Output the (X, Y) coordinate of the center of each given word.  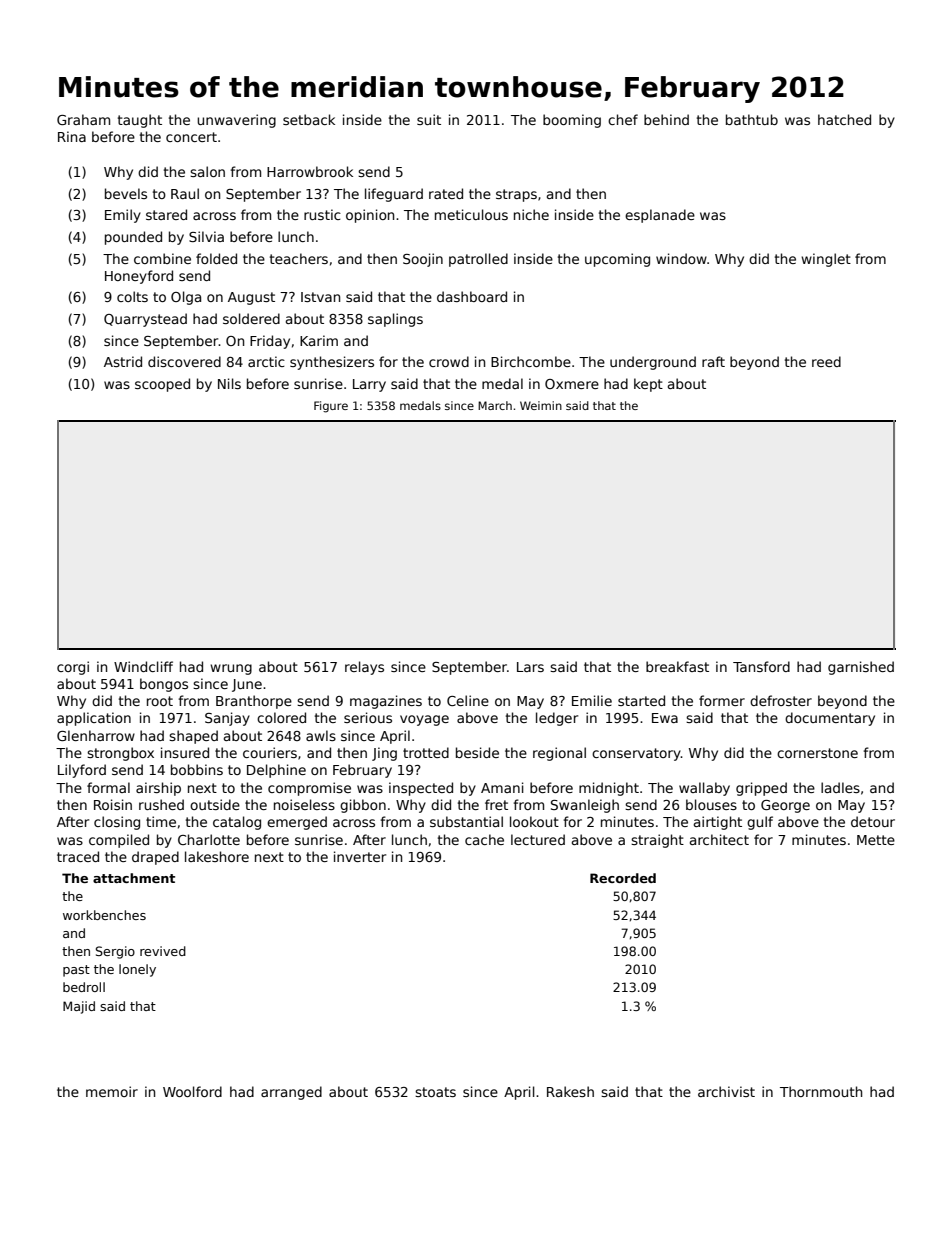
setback (309, 119)
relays (364, 668)
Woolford (192, 1091)
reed (826, 361)
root (160, 701)
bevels (126, 193)
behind (666, 119)
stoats (435, 1092)
